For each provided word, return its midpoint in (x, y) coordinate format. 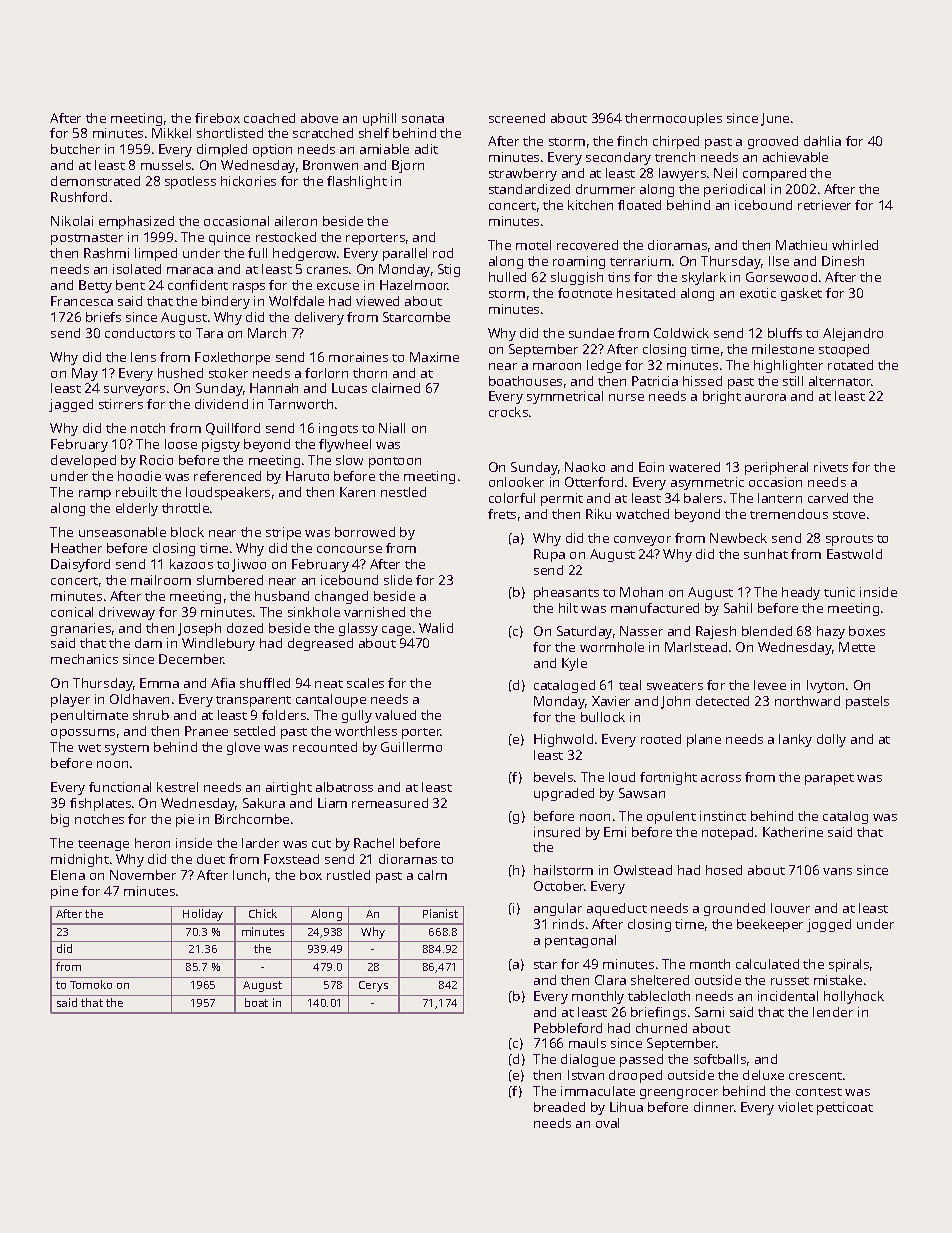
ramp (95, 495)
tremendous (789, 514)
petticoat (845, 1108)
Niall (392, 428)
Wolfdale (296, 301)
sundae (591, 333)
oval (607, 1123)
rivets (831, 467)
